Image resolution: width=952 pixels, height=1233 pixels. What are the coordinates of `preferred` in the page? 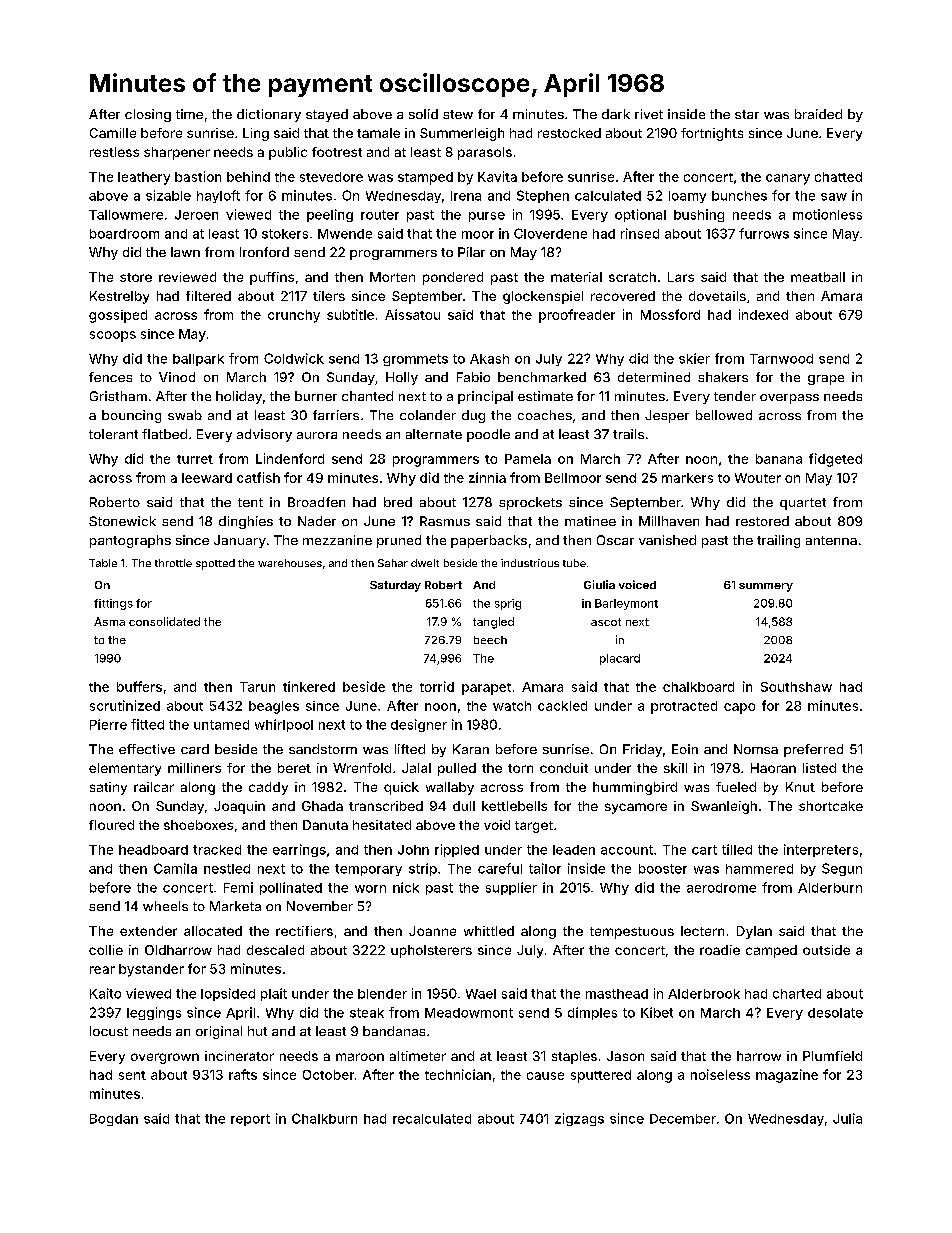 It's located at (813, 750).
